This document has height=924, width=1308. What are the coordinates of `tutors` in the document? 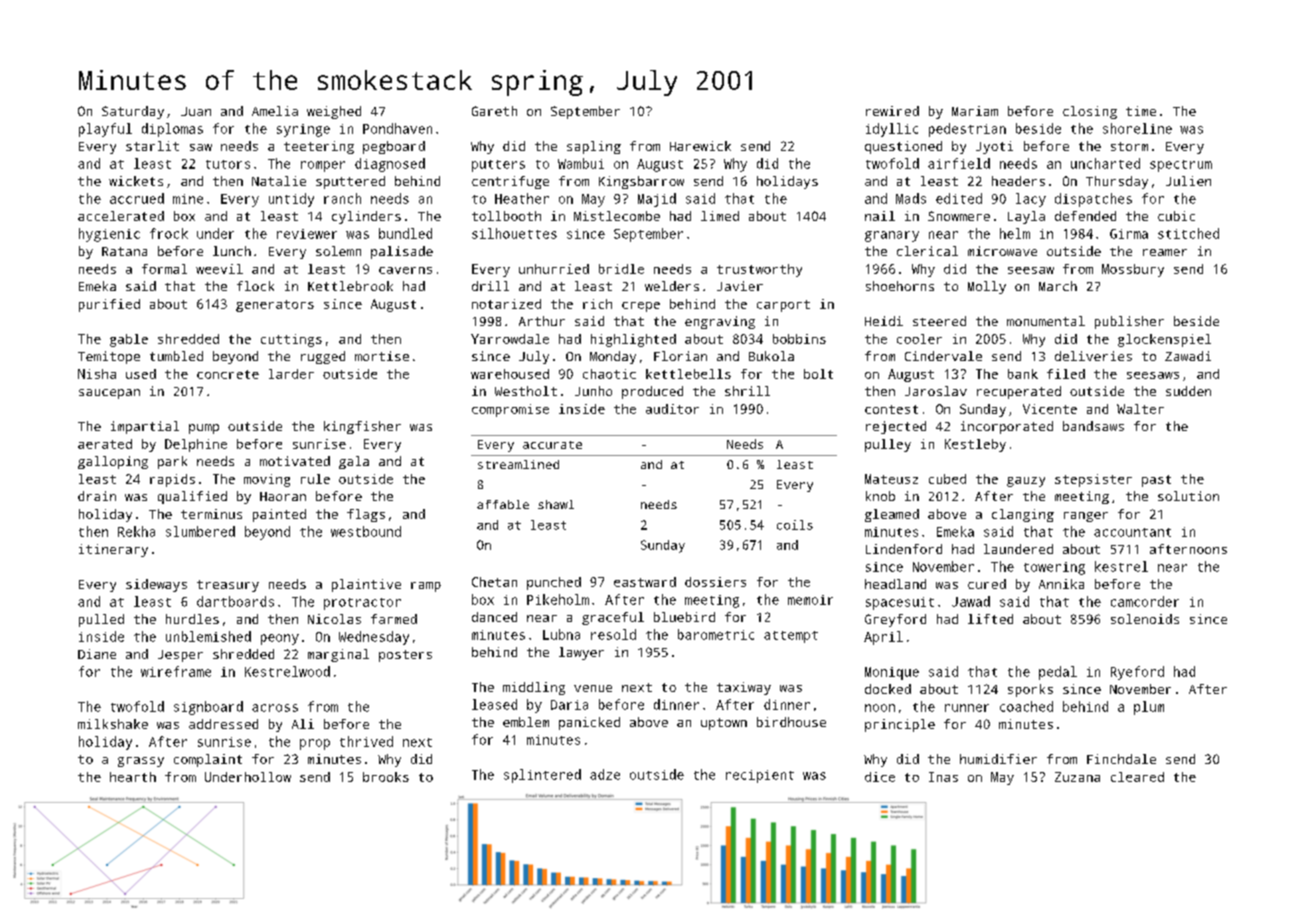 It's located at (228, 164).
